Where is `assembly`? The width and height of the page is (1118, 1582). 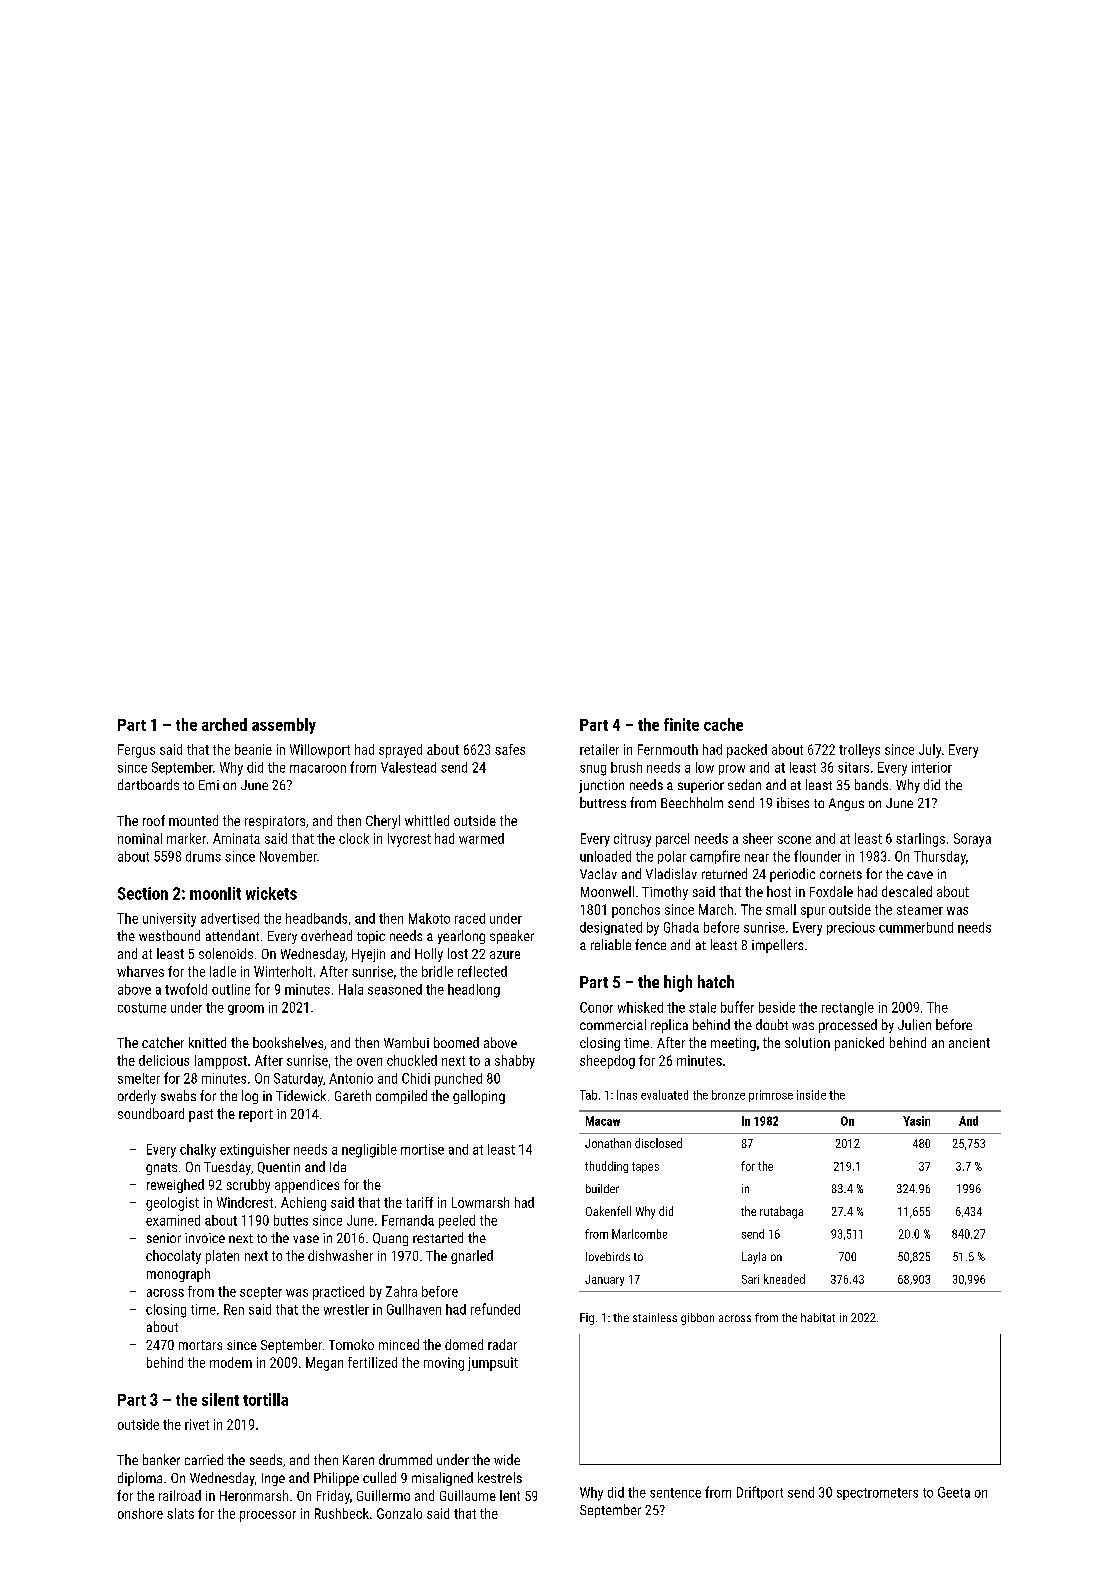 assembly is located at coordinates (284, 726).
